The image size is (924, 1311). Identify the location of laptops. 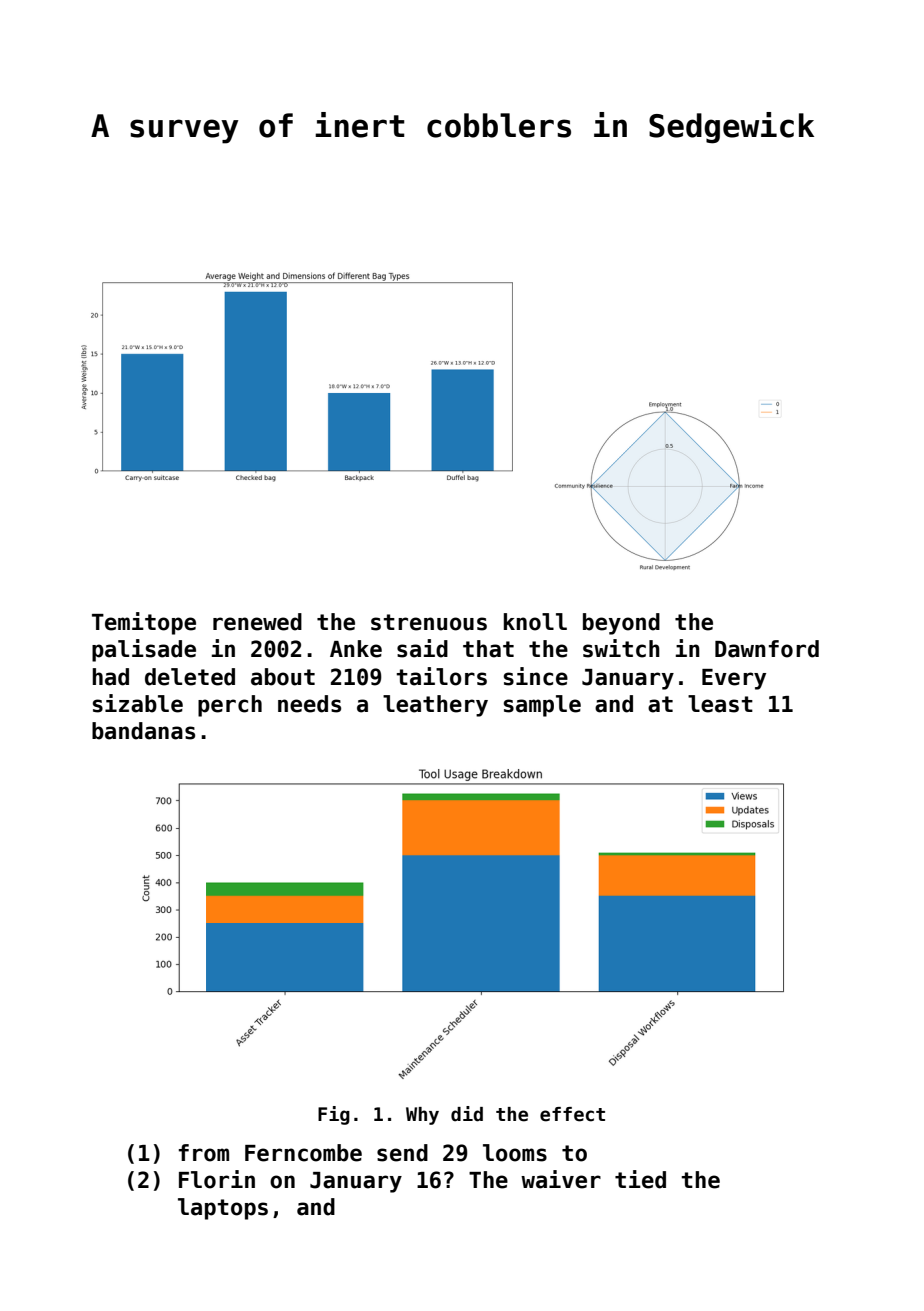
(223, 1209).
